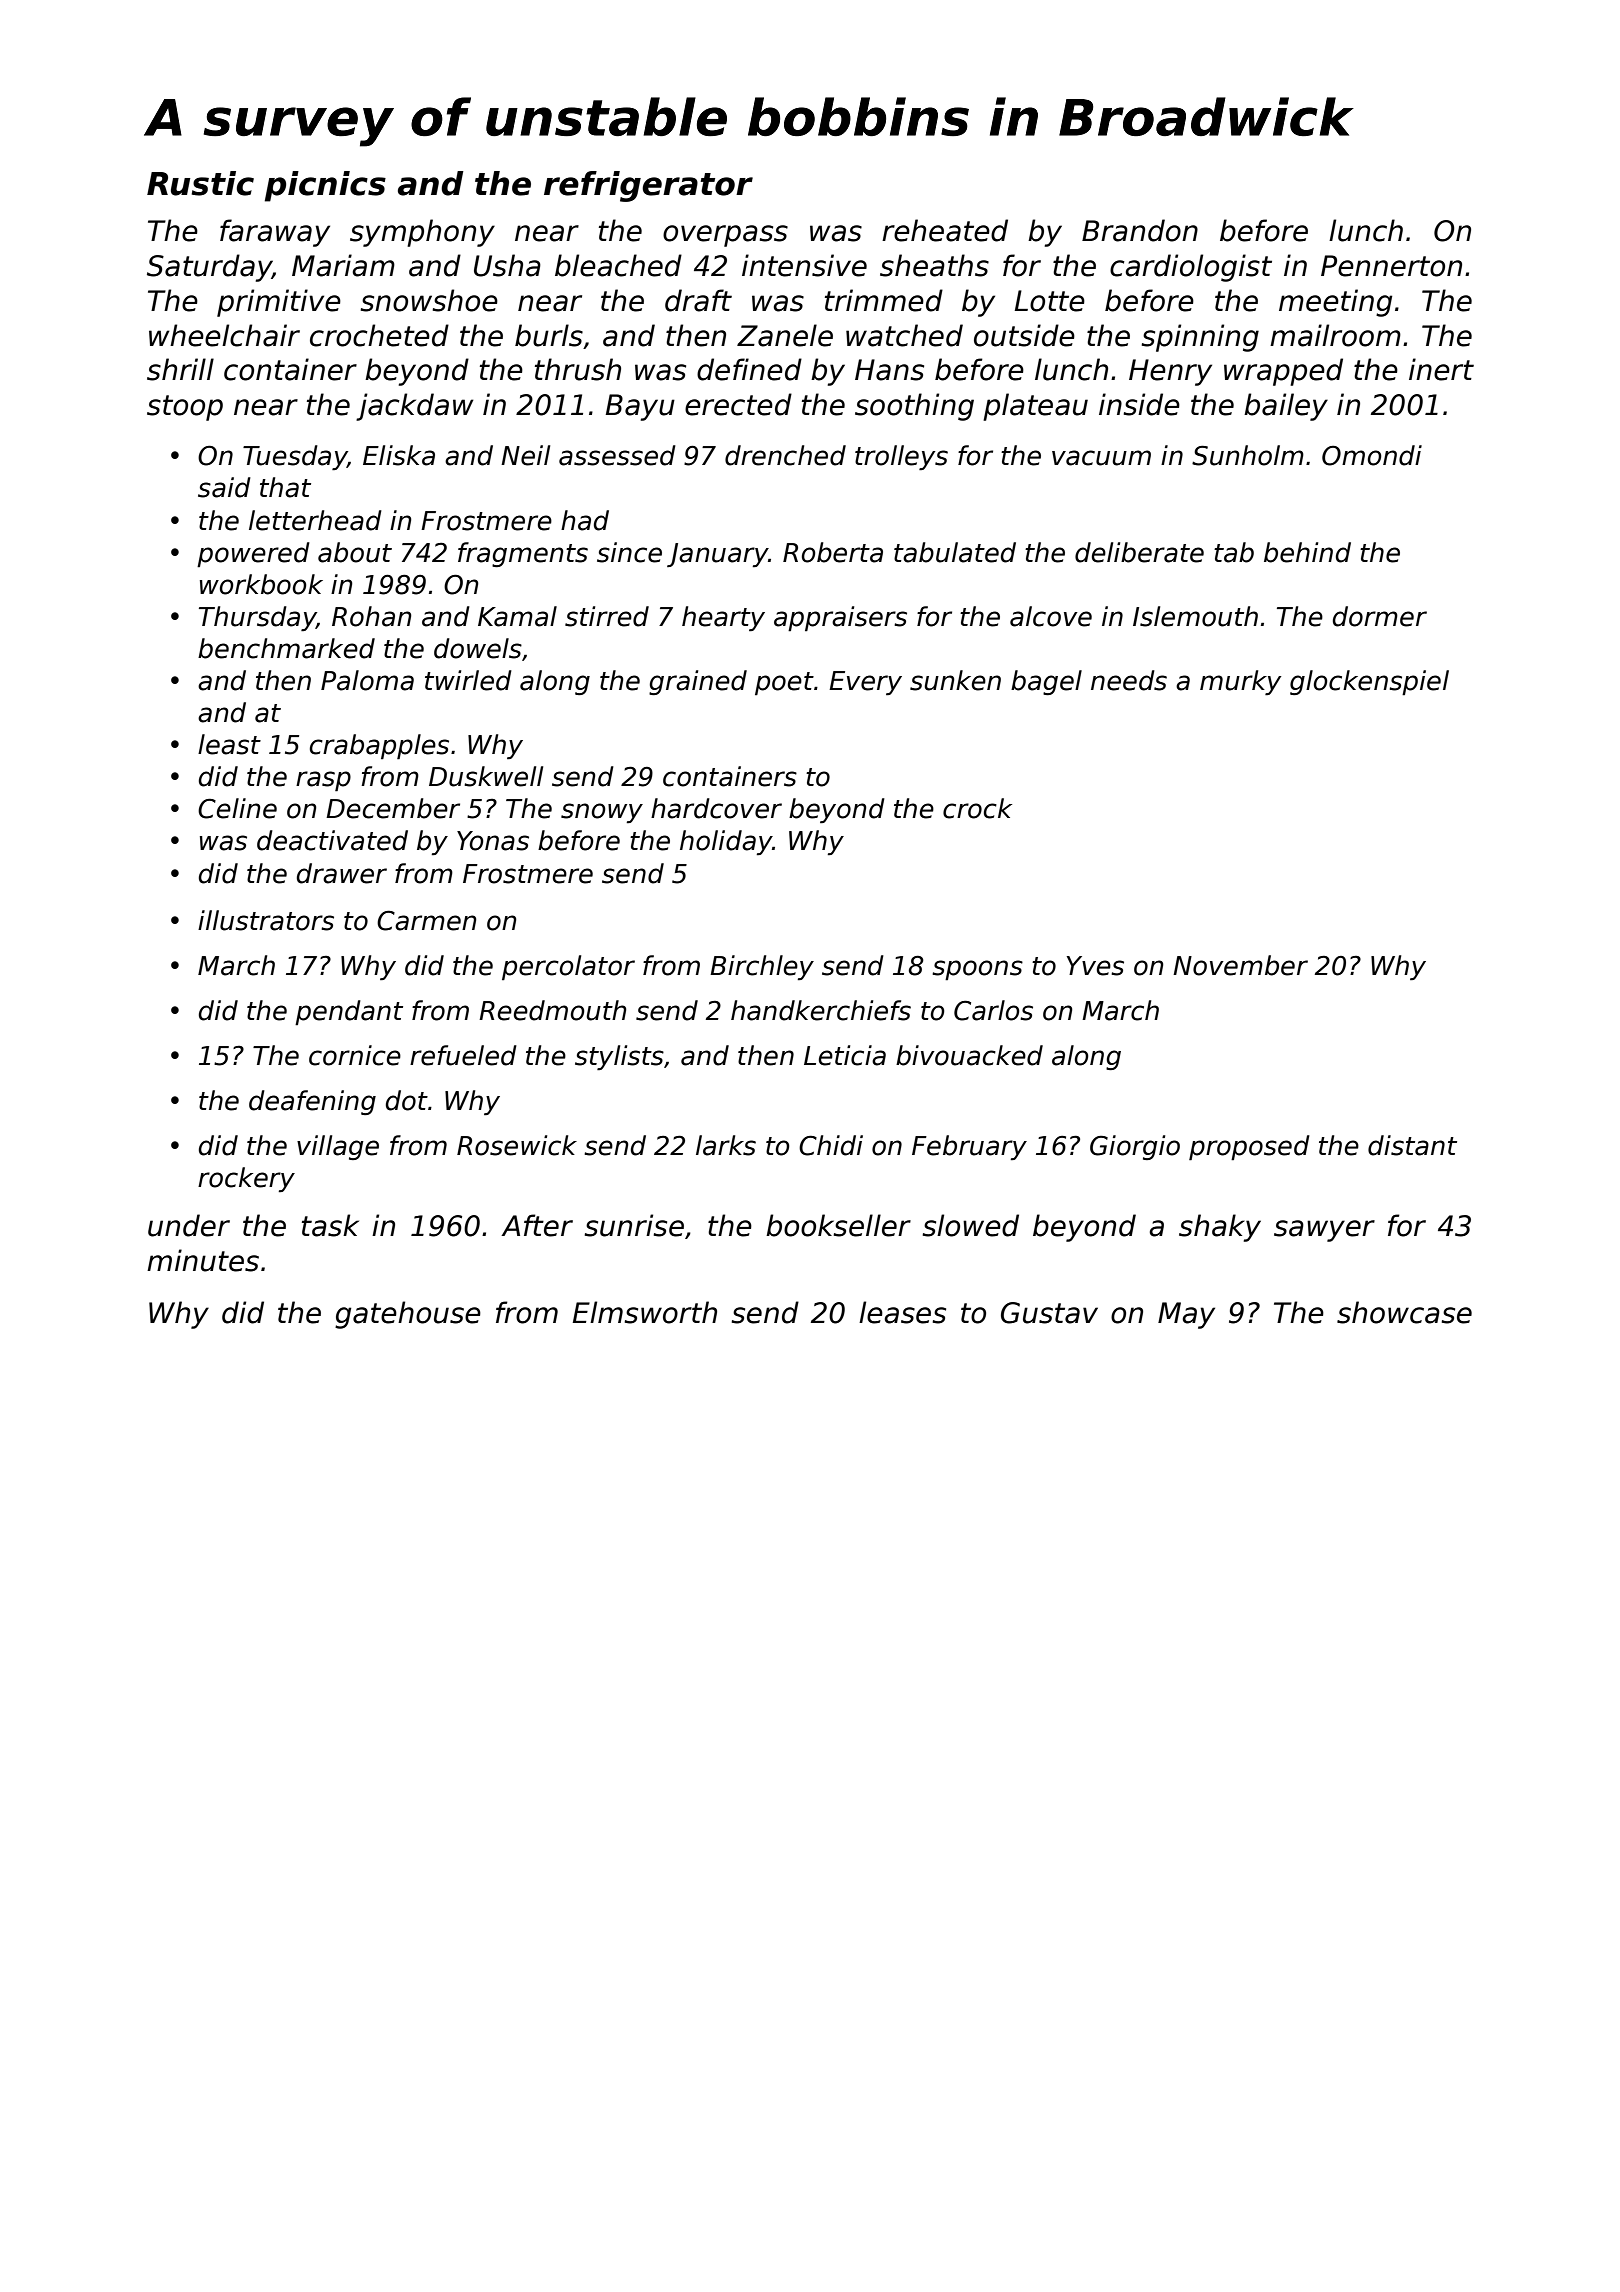  What do you see at coordinates (517, 1145) in the screenshot?
I see `Rosewick` at bounding box center [517, 1145].
